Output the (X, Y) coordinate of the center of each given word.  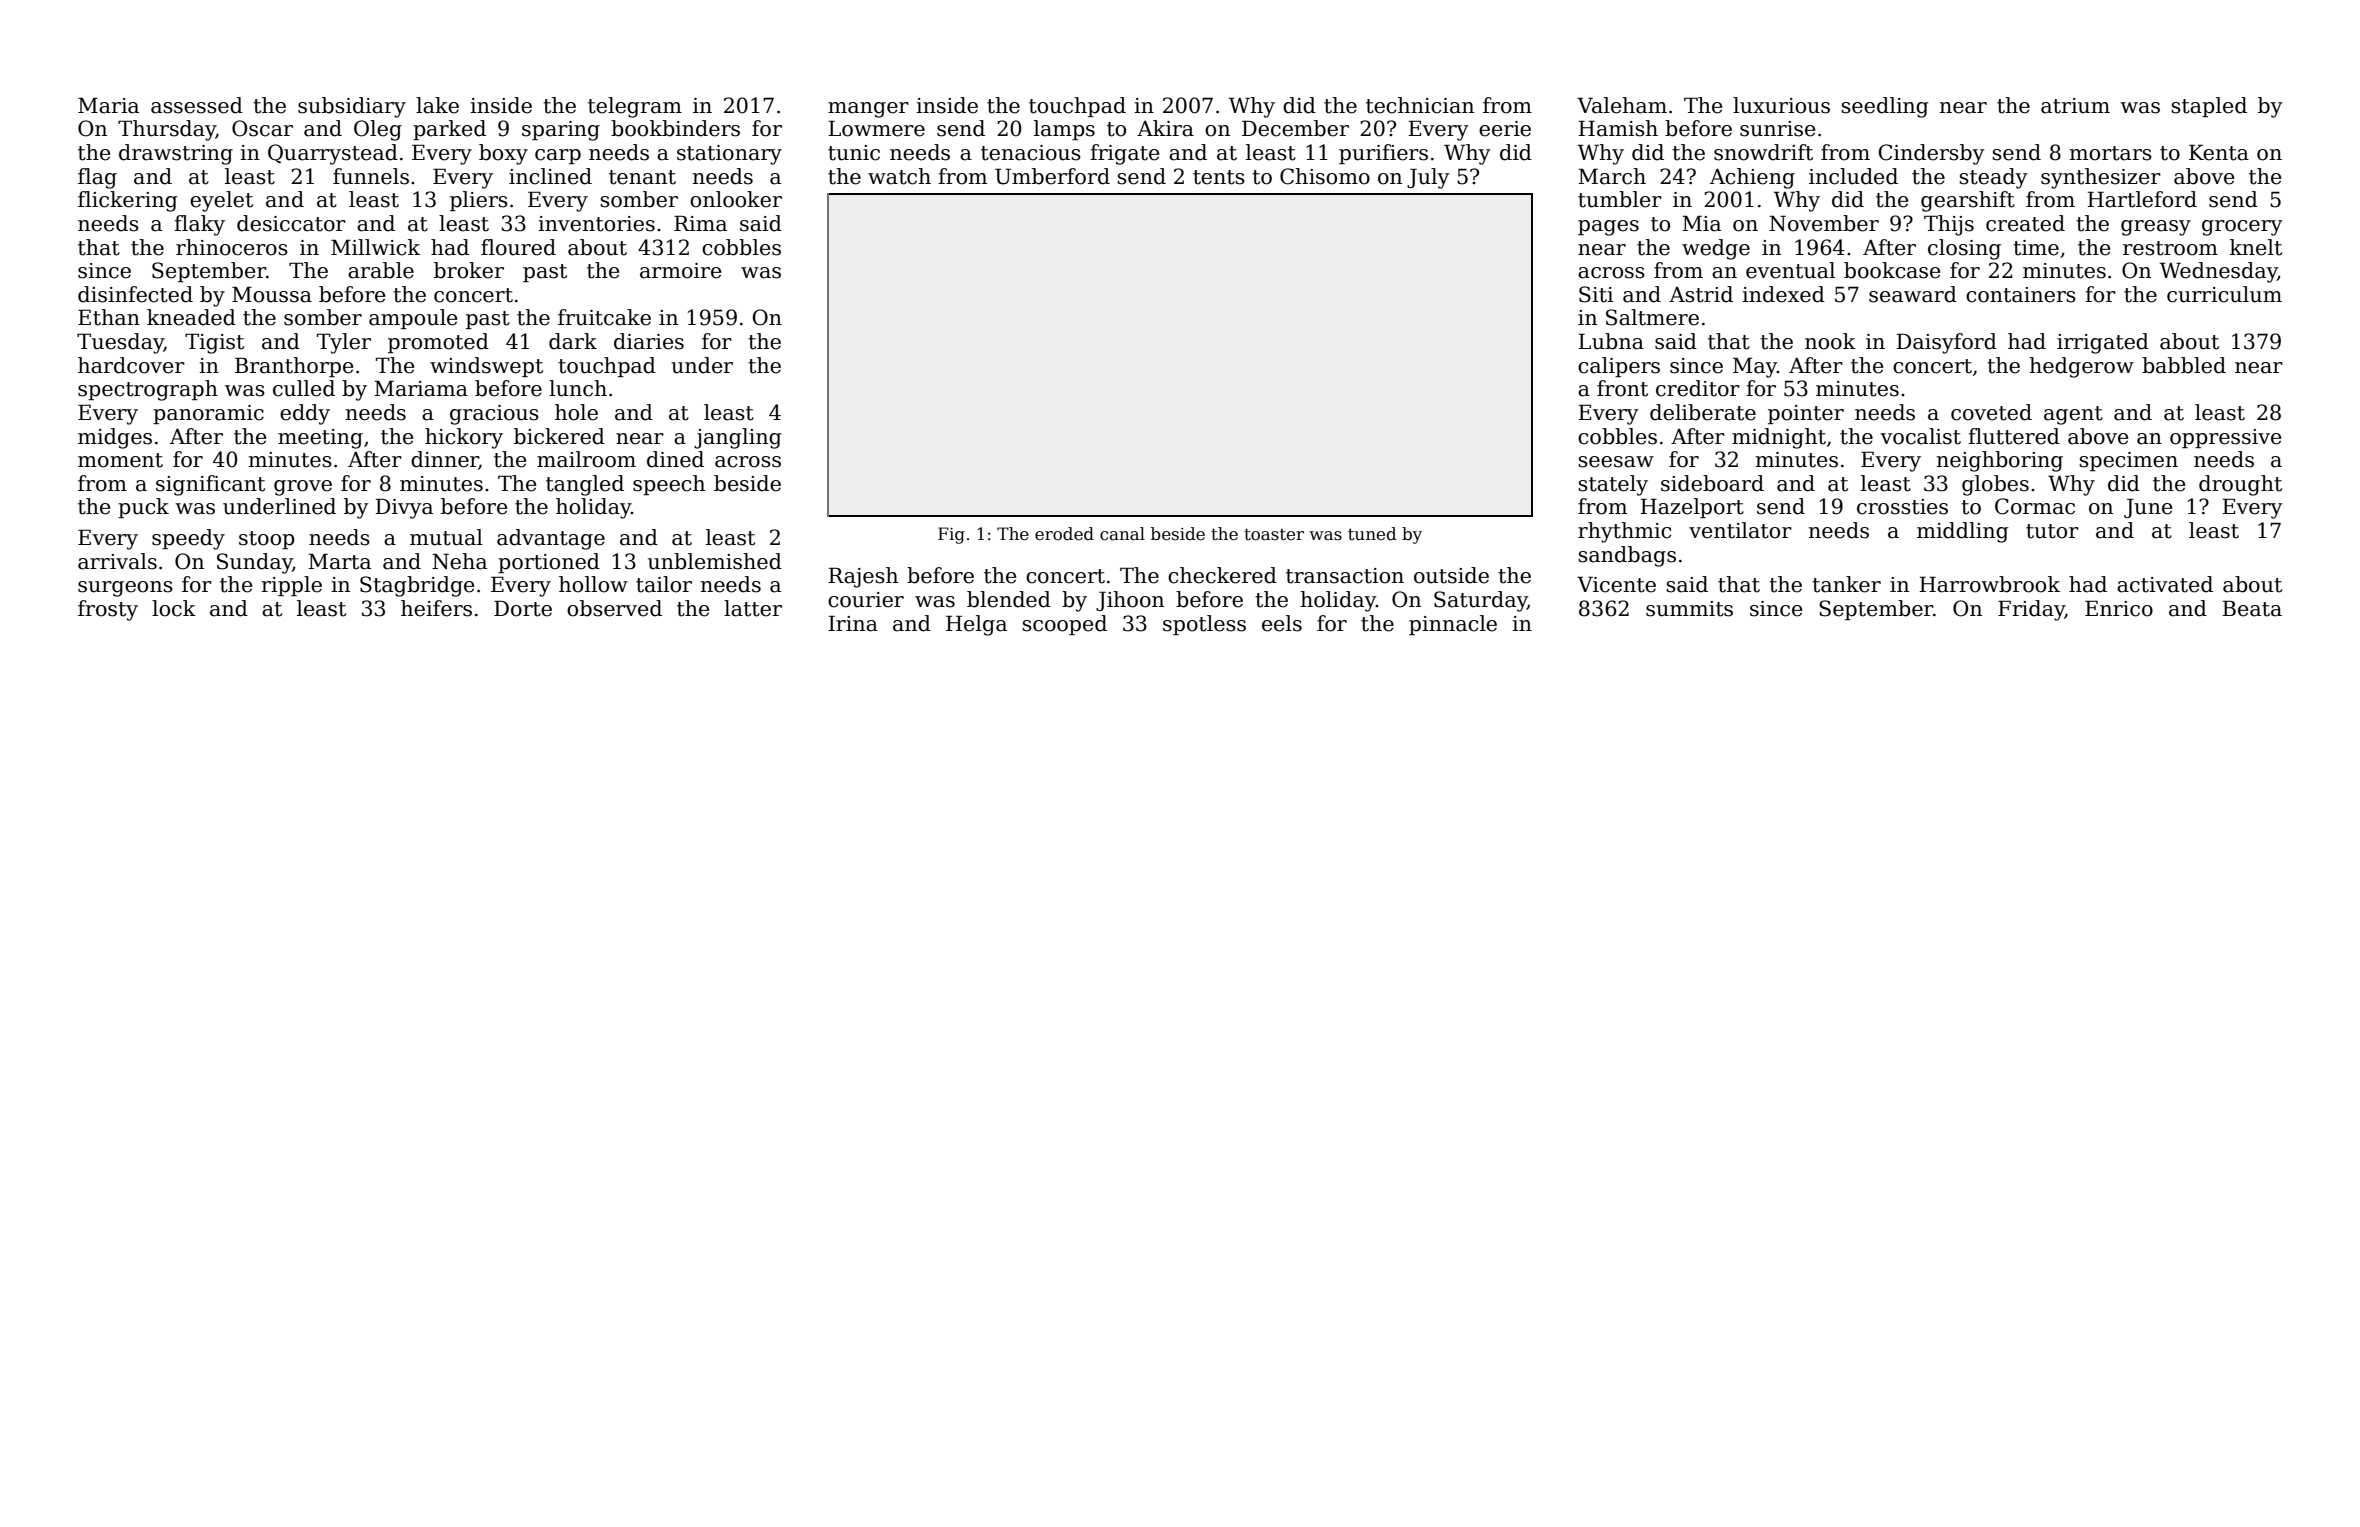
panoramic (208, 414)
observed (614, 608)
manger (868, 110)
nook (1830, 341)
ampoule (413, 319)
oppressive (2225, 438)
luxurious (1781, 105)
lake (437, 105)
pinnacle (1453, 625)
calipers (1619, 367)
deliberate (1703, 412)
